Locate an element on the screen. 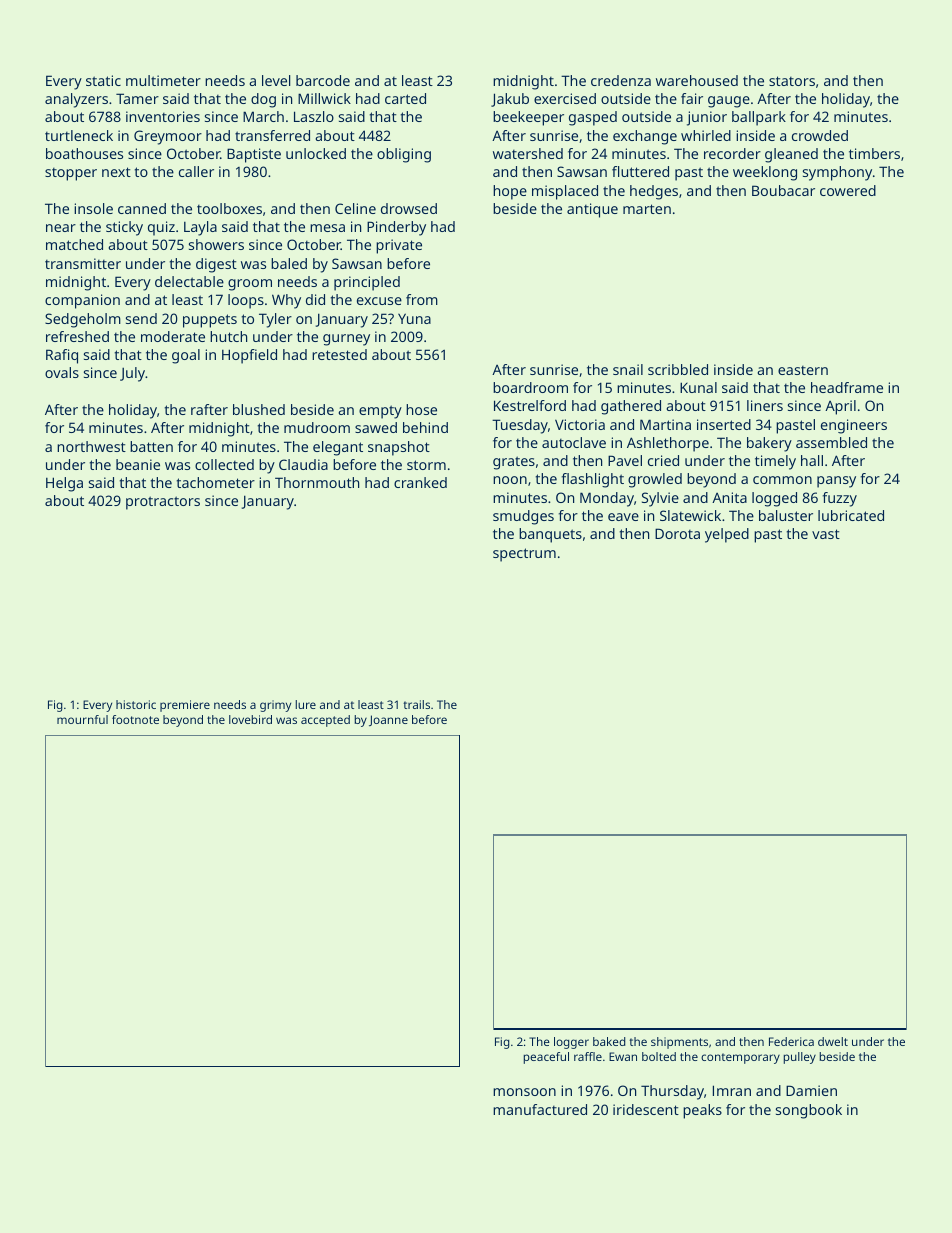  Martina is located at coordinates (665, 424).
